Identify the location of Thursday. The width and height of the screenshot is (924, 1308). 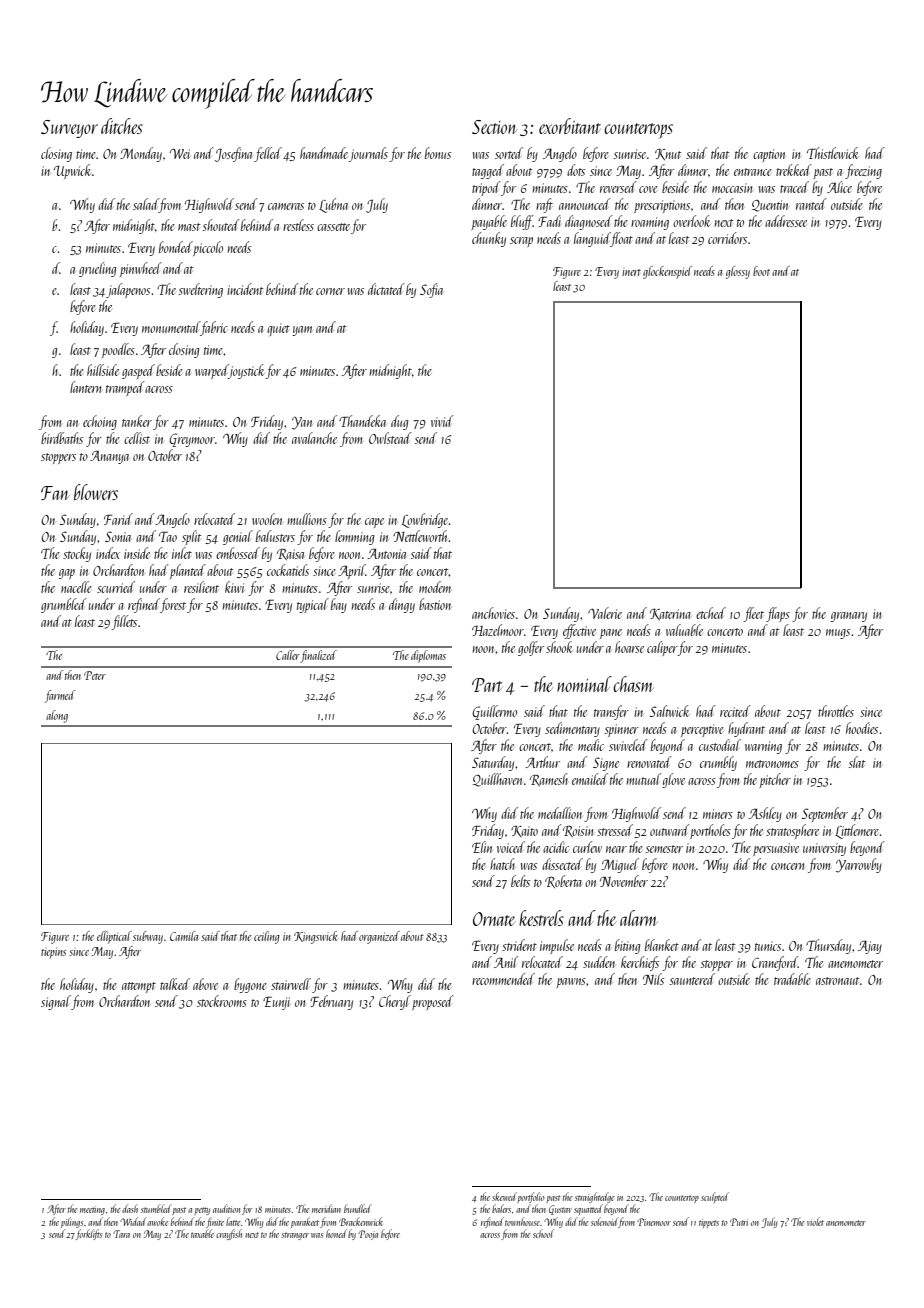
(828, 946).
